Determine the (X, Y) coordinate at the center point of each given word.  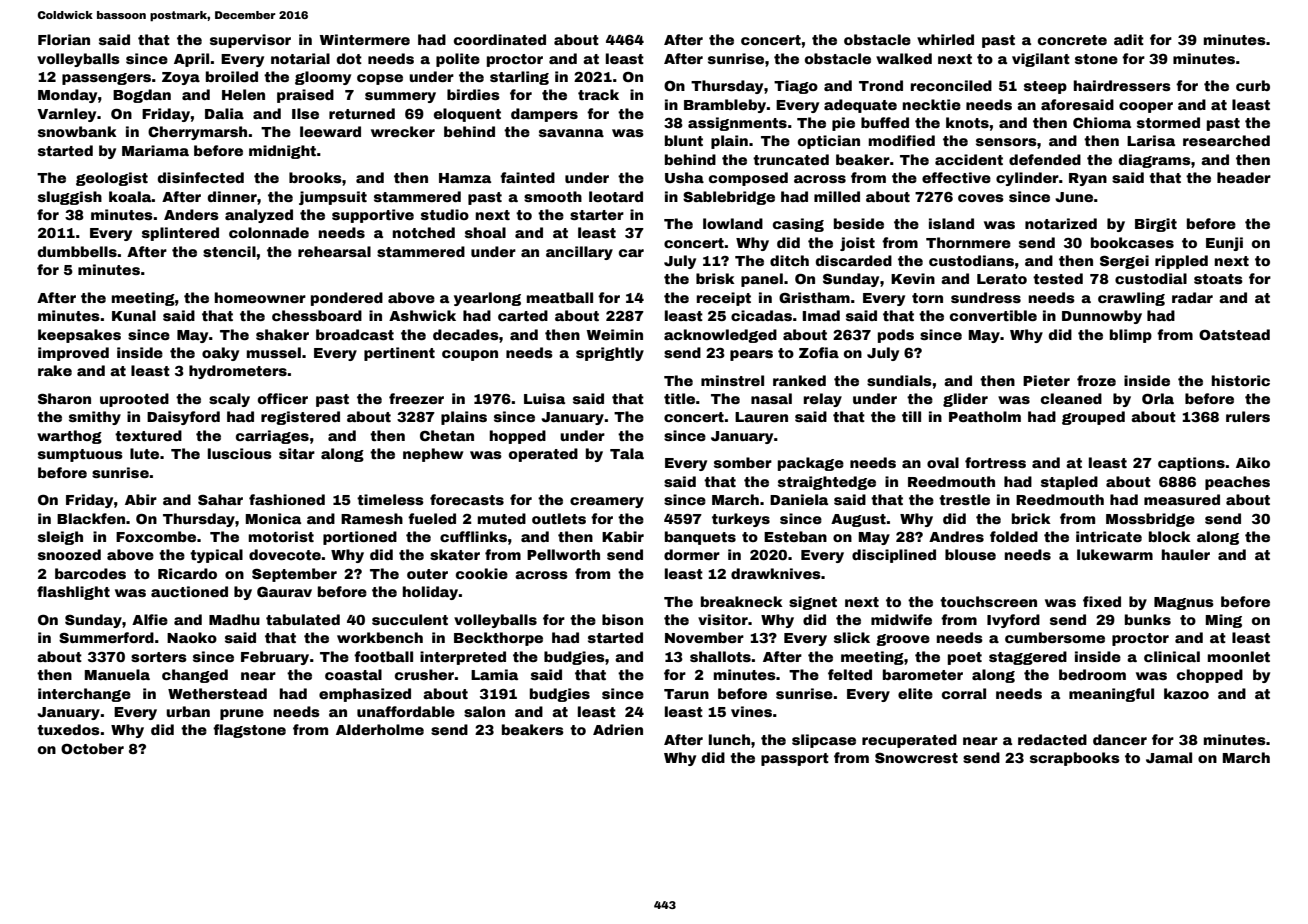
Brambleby (725, 106)
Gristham (814, 297)
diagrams (1155, 161)
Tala (627, 453)
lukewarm (1115, 554)
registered (300, 418)
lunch (729, 739)
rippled (1181, 262)
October (92, 748)
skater (455, 554)
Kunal (134, 315)
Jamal (1169, 757)
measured (1182, 499)
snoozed (69, 554)
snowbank (77, 131)
